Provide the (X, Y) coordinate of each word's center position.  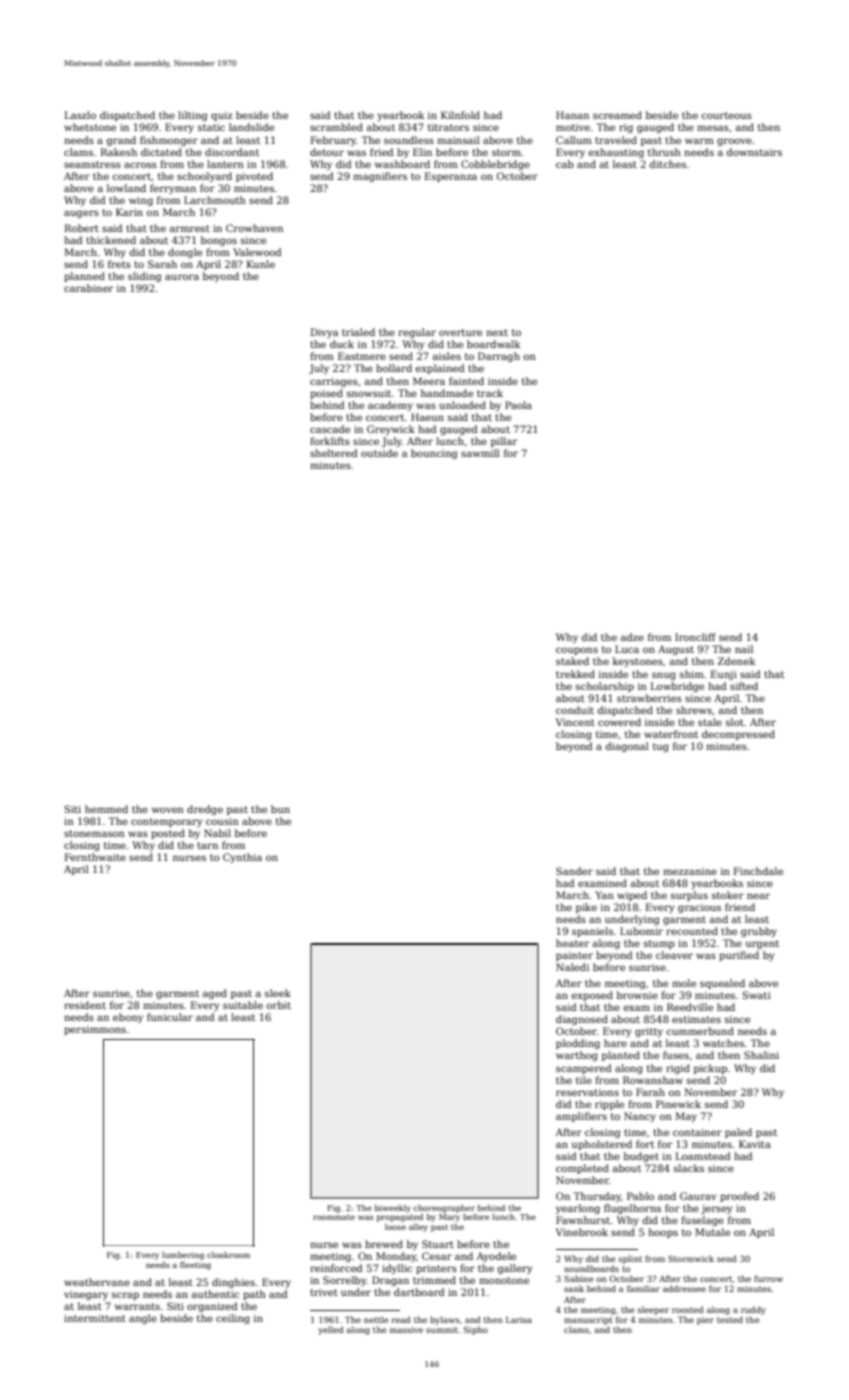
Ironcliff (695, 637)
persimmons (95, 1030)
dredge (205, 810)
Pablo (640, 1196)
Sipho (476, 1330)
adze (632, 637)
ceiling (233, 1319)
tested (730, 1319)
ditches (668, 164)
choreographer (444, 1209)
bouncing (434, 454)
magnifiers (380, 177)
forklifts (330, 441)
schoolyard (204, 177)
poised (326, 394)
